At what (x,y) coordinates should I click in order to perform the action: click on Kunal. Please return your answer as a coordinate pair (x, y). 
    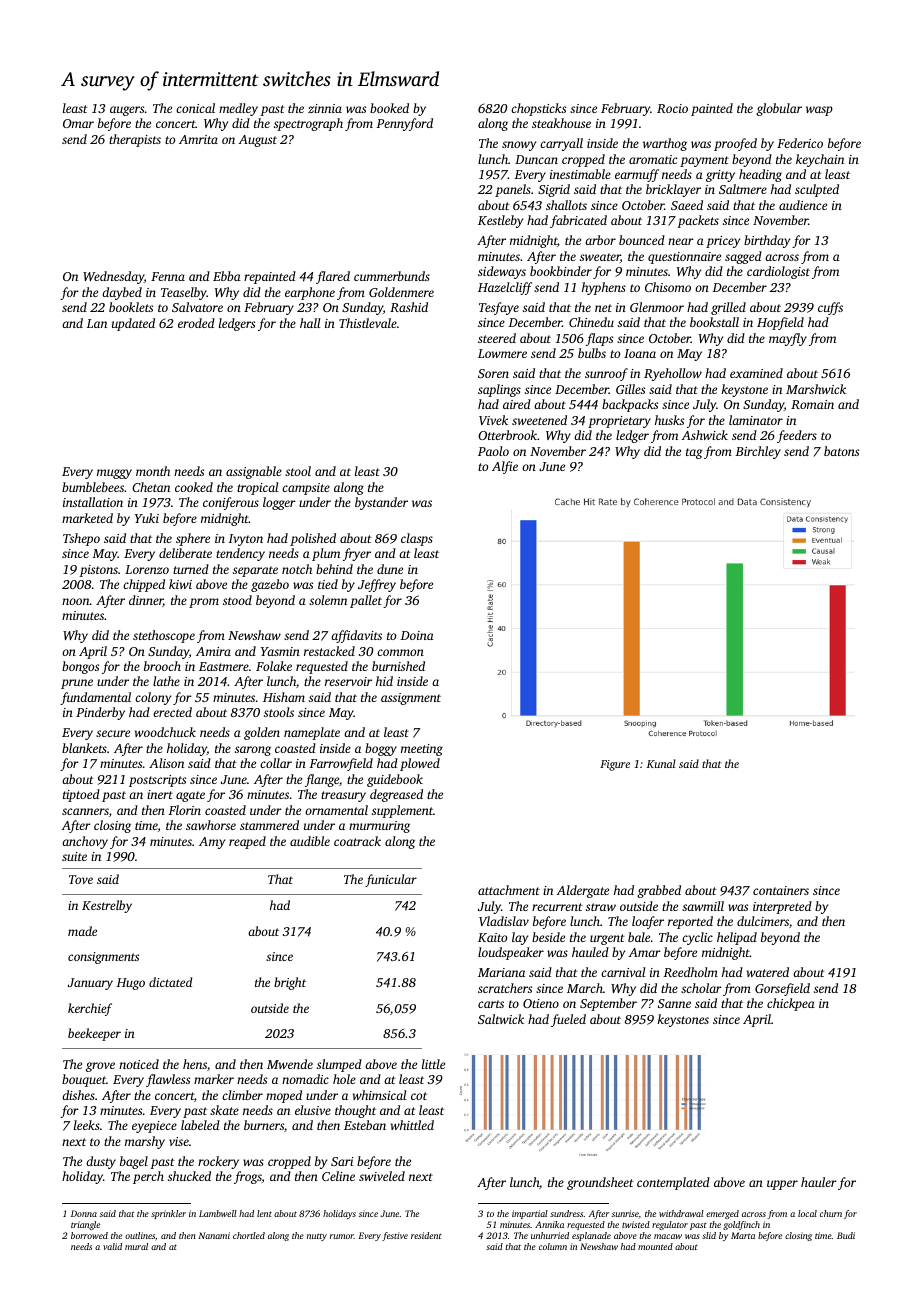
    Looking at the image, I should click on (661, 763).
